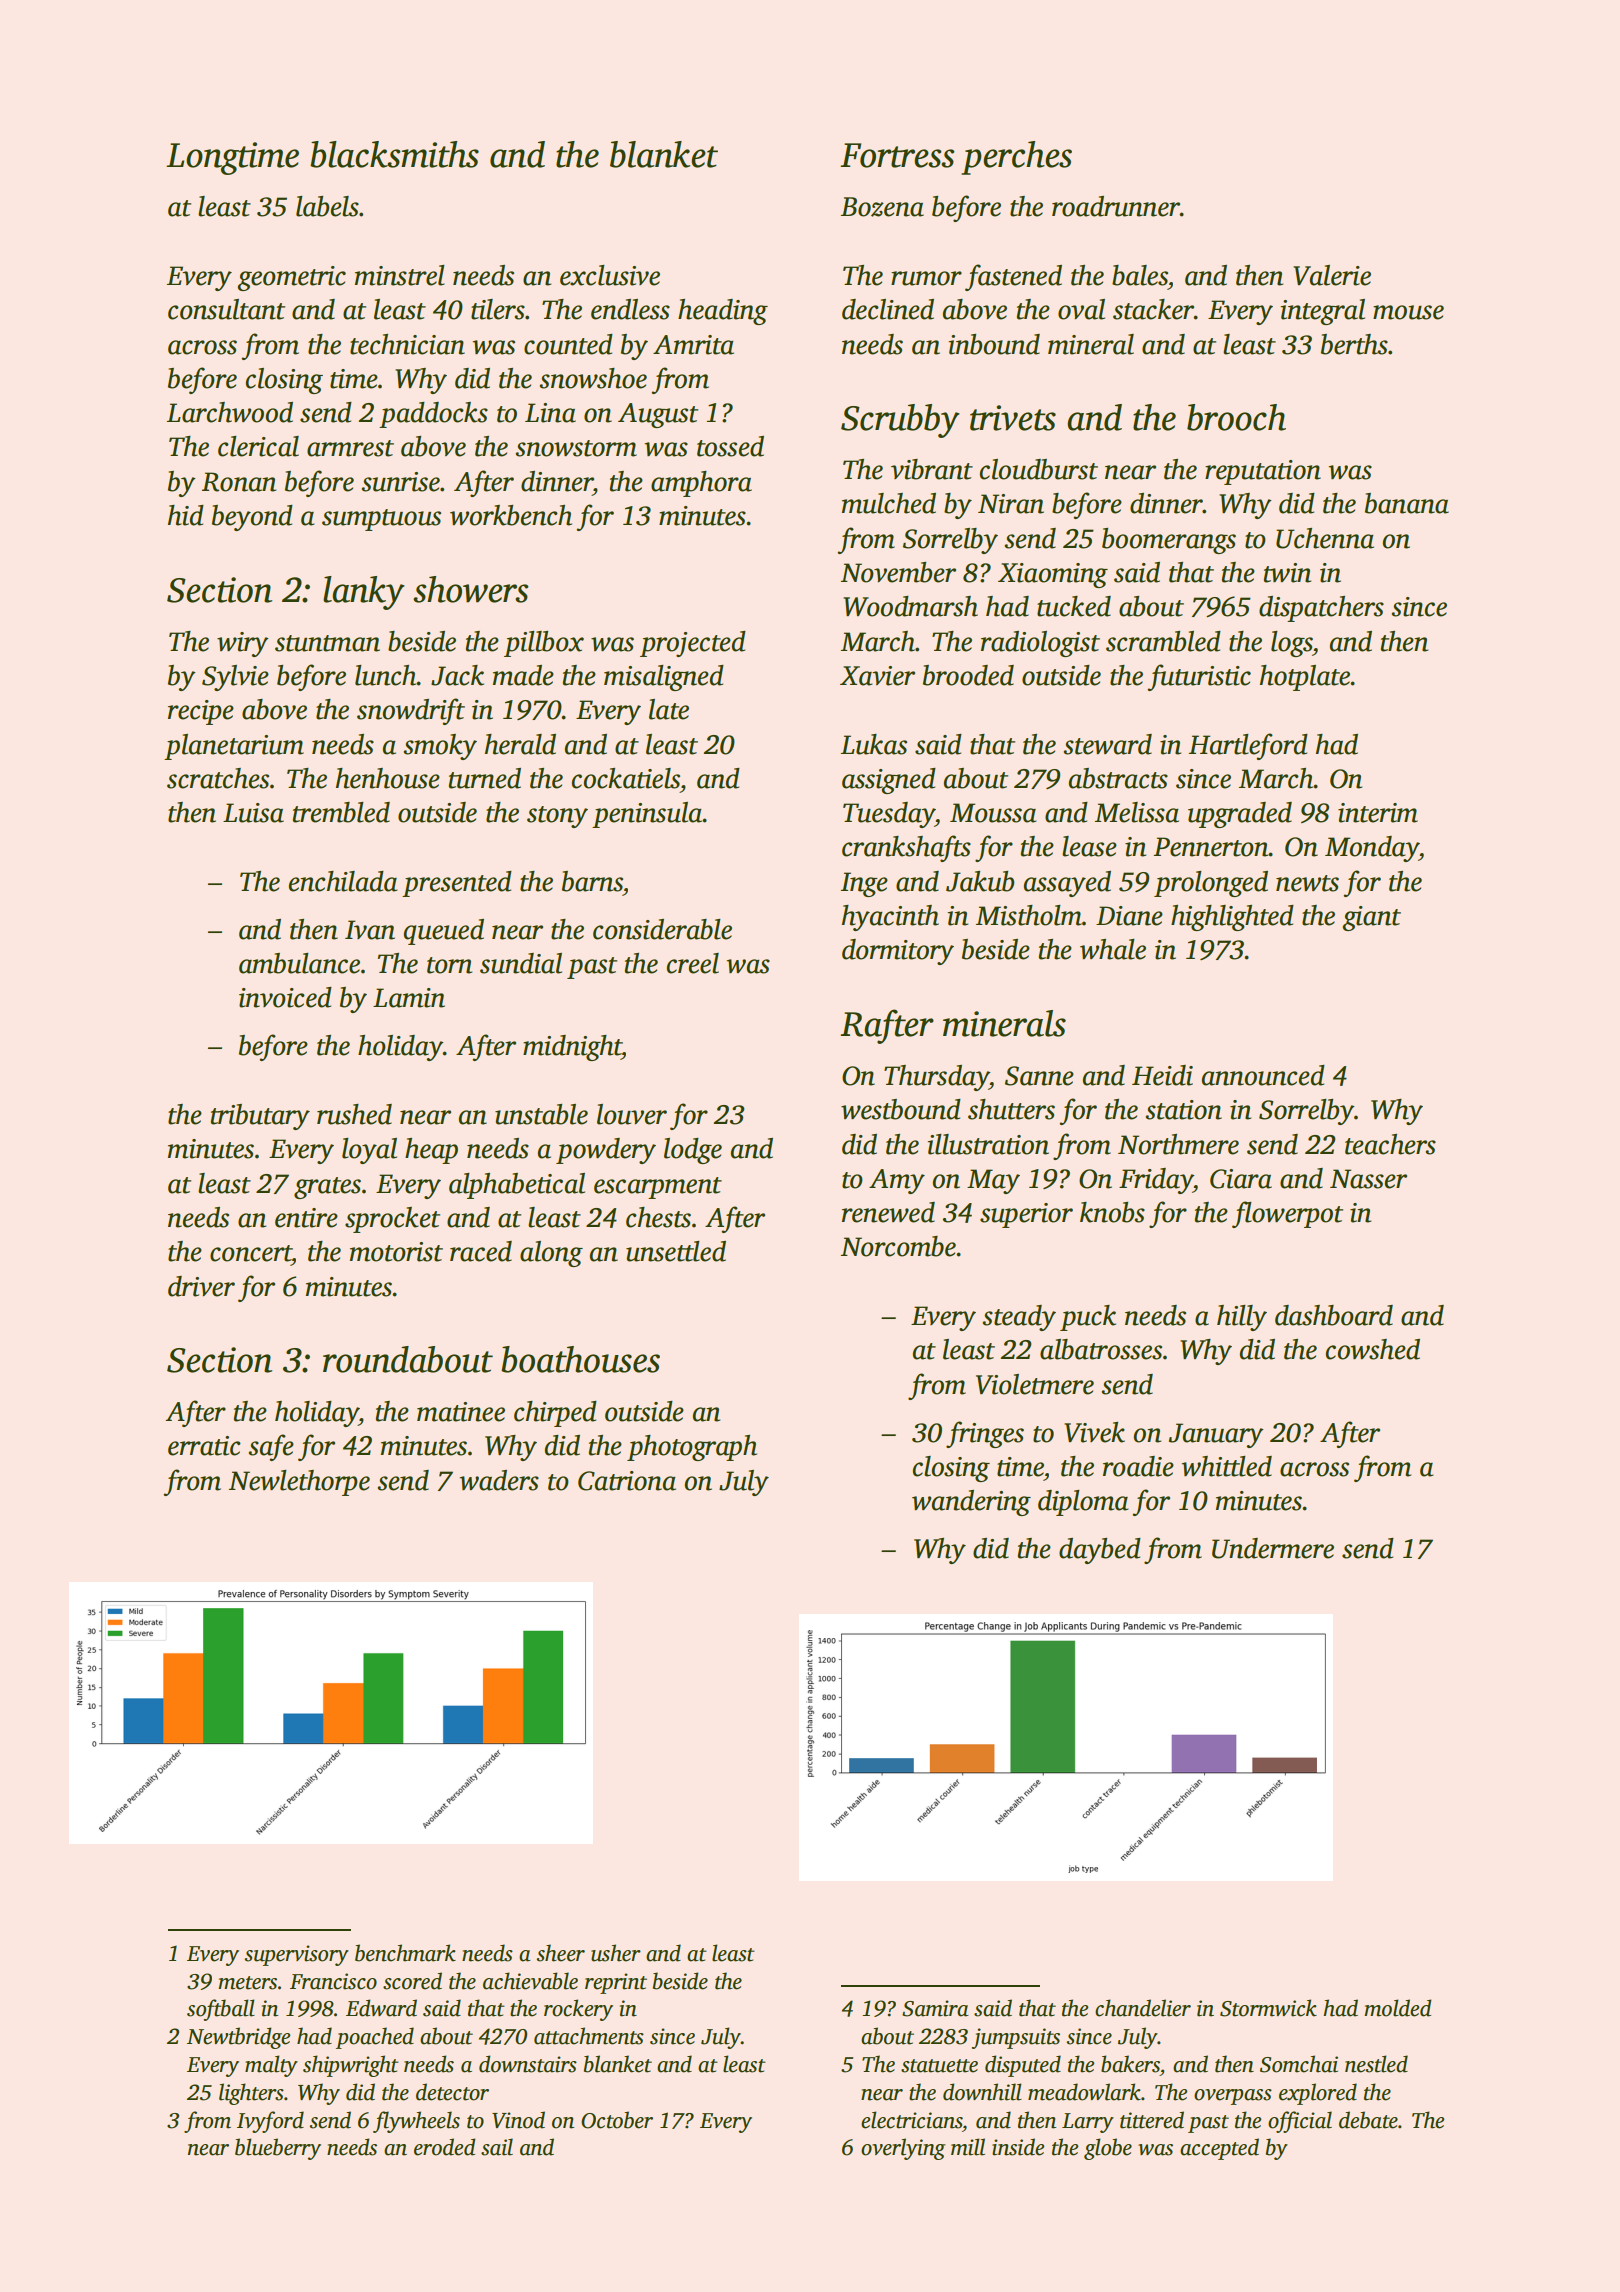 The height and width of the page is (2292, 1620). What do you see at coordinates (278, 2149) in the page?
I see `blueberry` at bounding box center [278, 2149].
